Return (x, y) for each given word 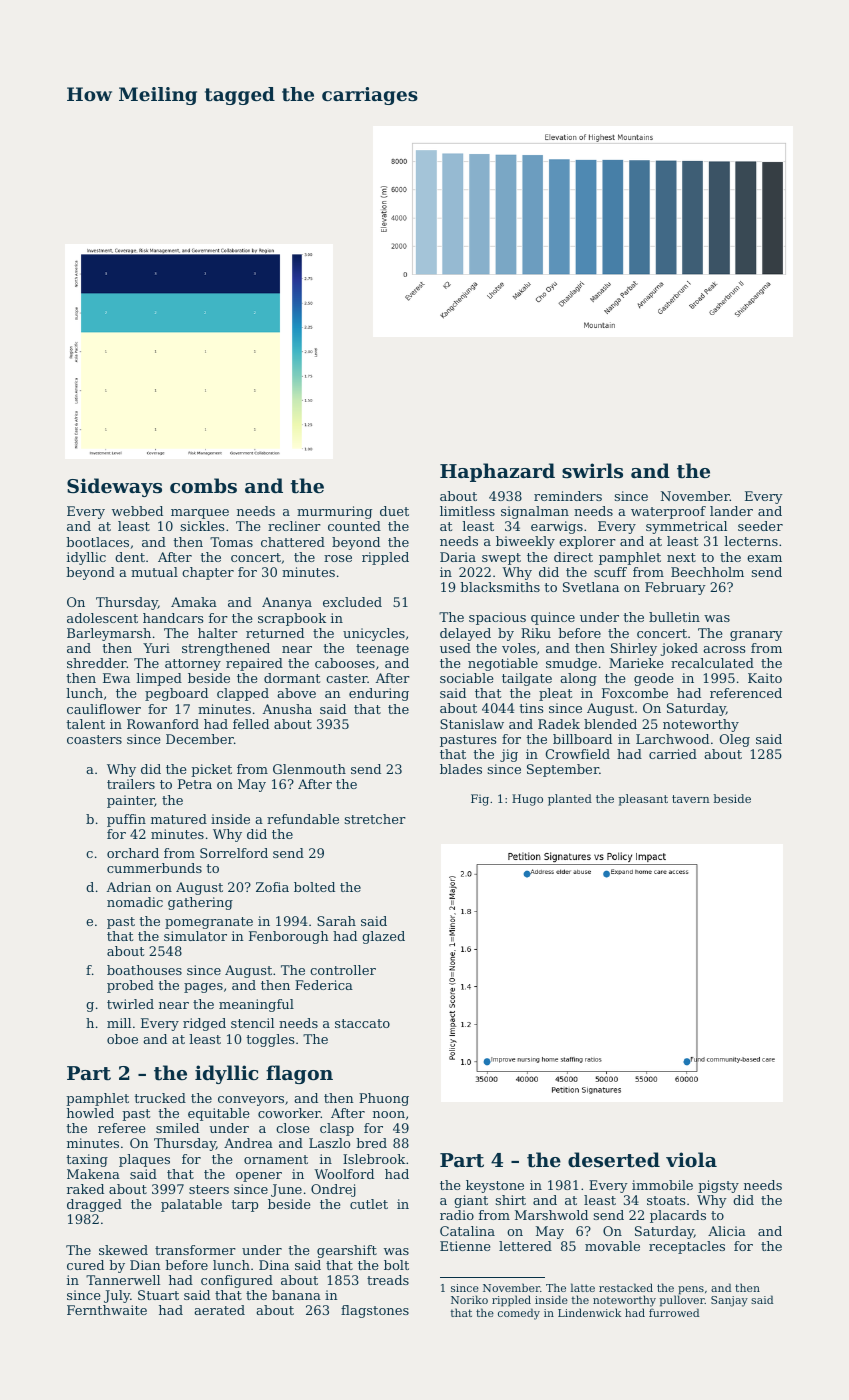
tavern (690, 799)
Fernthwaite (107, 1310)
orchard (133, 853)
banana (296, 1295)
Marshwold (551, 1215)
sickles (202, 526)
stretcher (375, 819)
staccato (362, 1023)
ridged (204, 1024)
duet (394, 511)
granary (756, 636)
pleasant (643, 800)
